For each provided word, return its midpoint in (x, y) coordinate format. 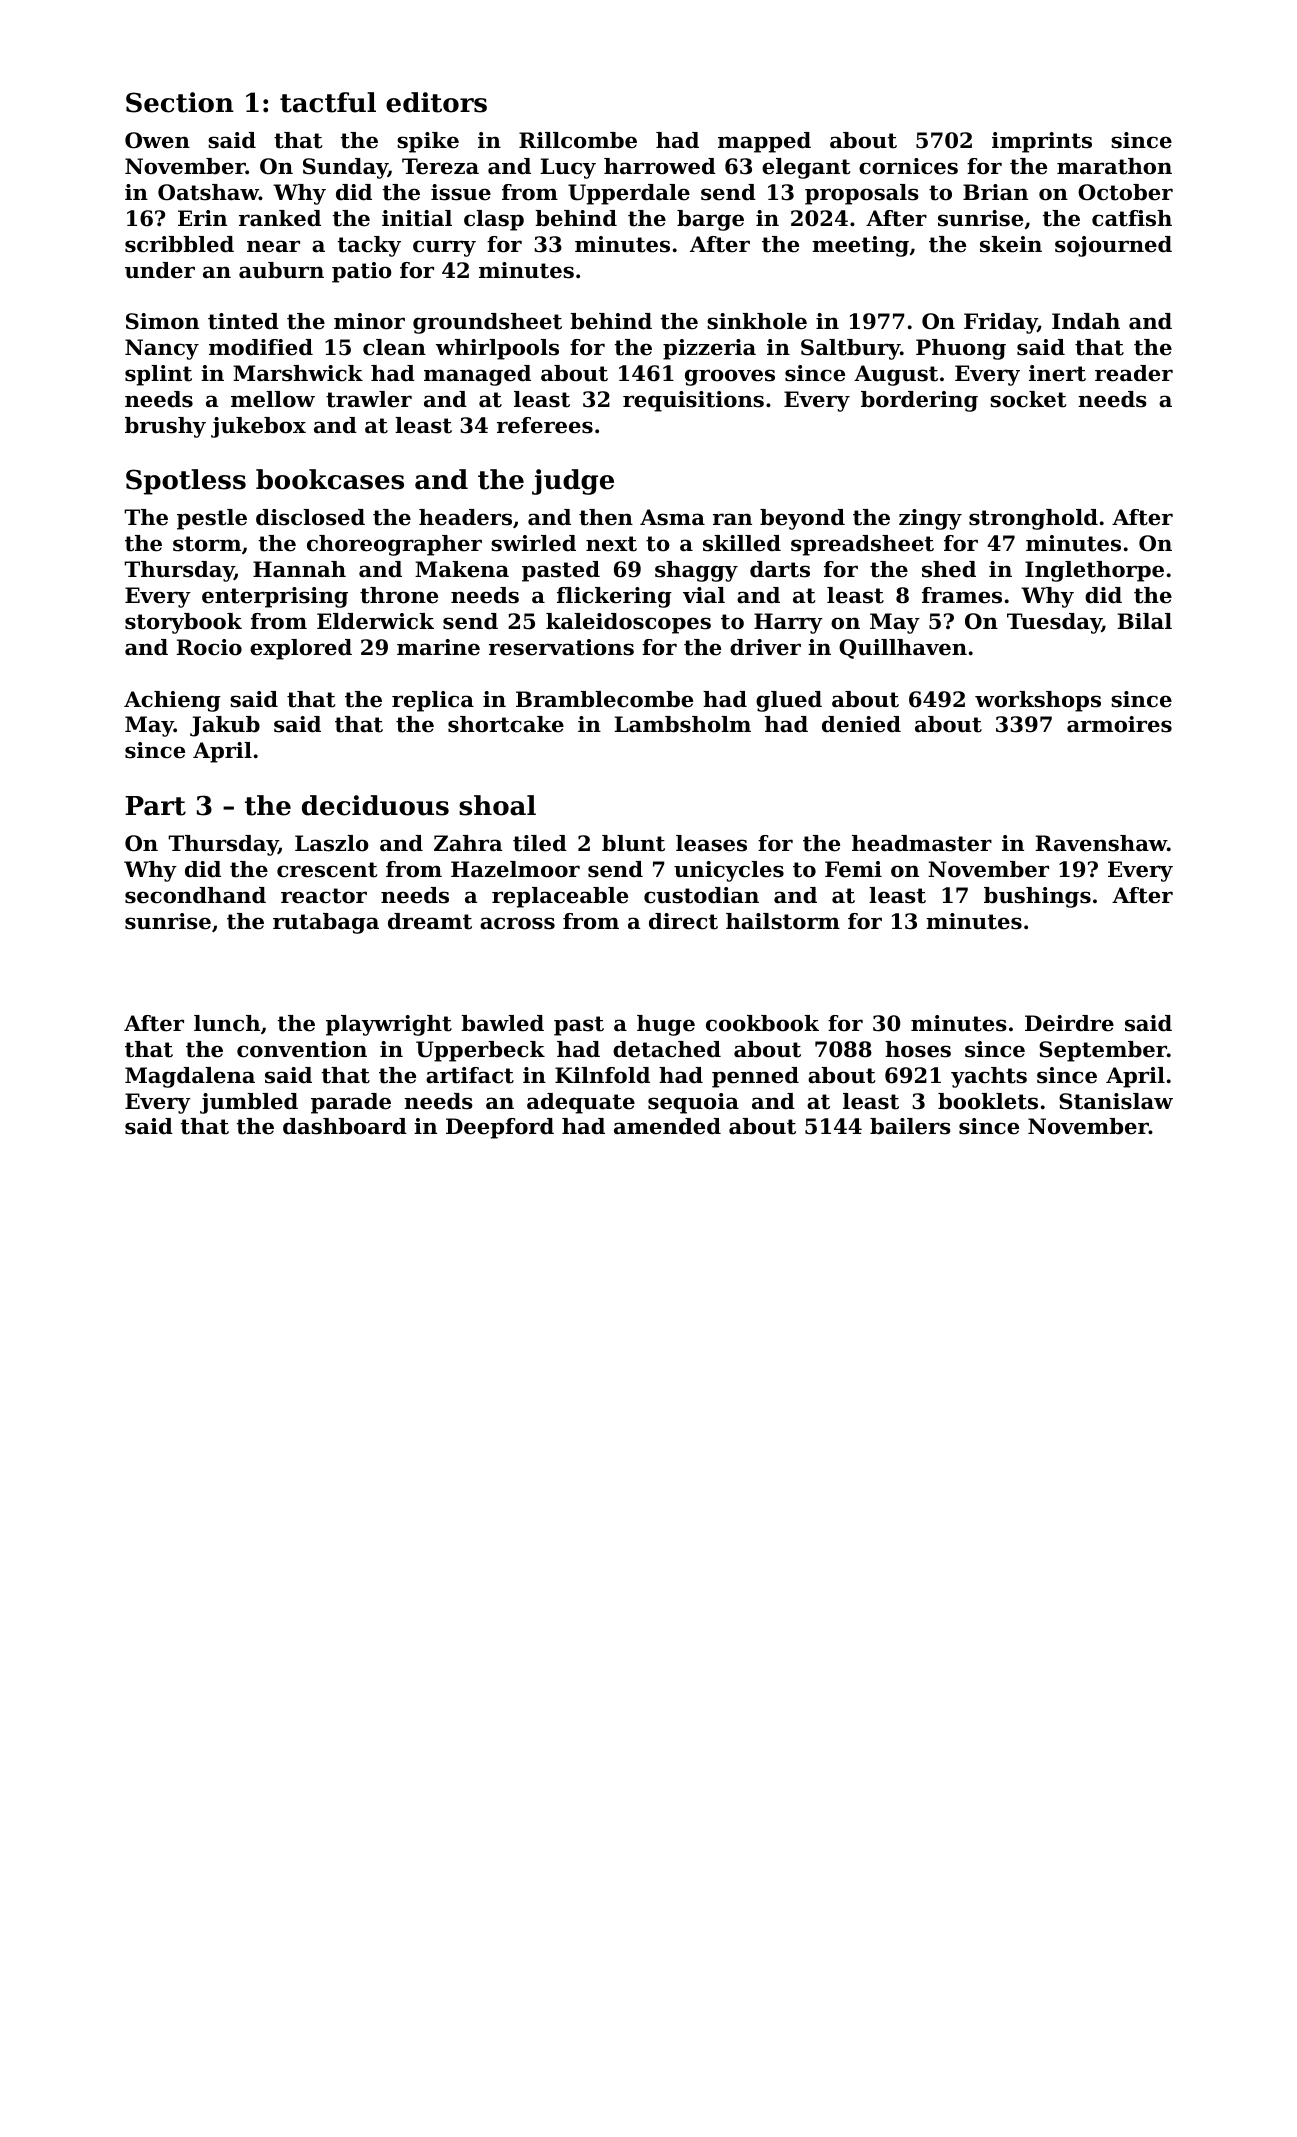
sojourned (1113, 246)
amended (667, 1126)
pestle (212, 519)
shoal (497, 805)
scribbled (179, 244)
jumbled (249, 1103)
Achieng (172, 701)
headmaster (922, 843)
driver (765, 647)
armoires (1119, 724)
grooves (730, 377)
